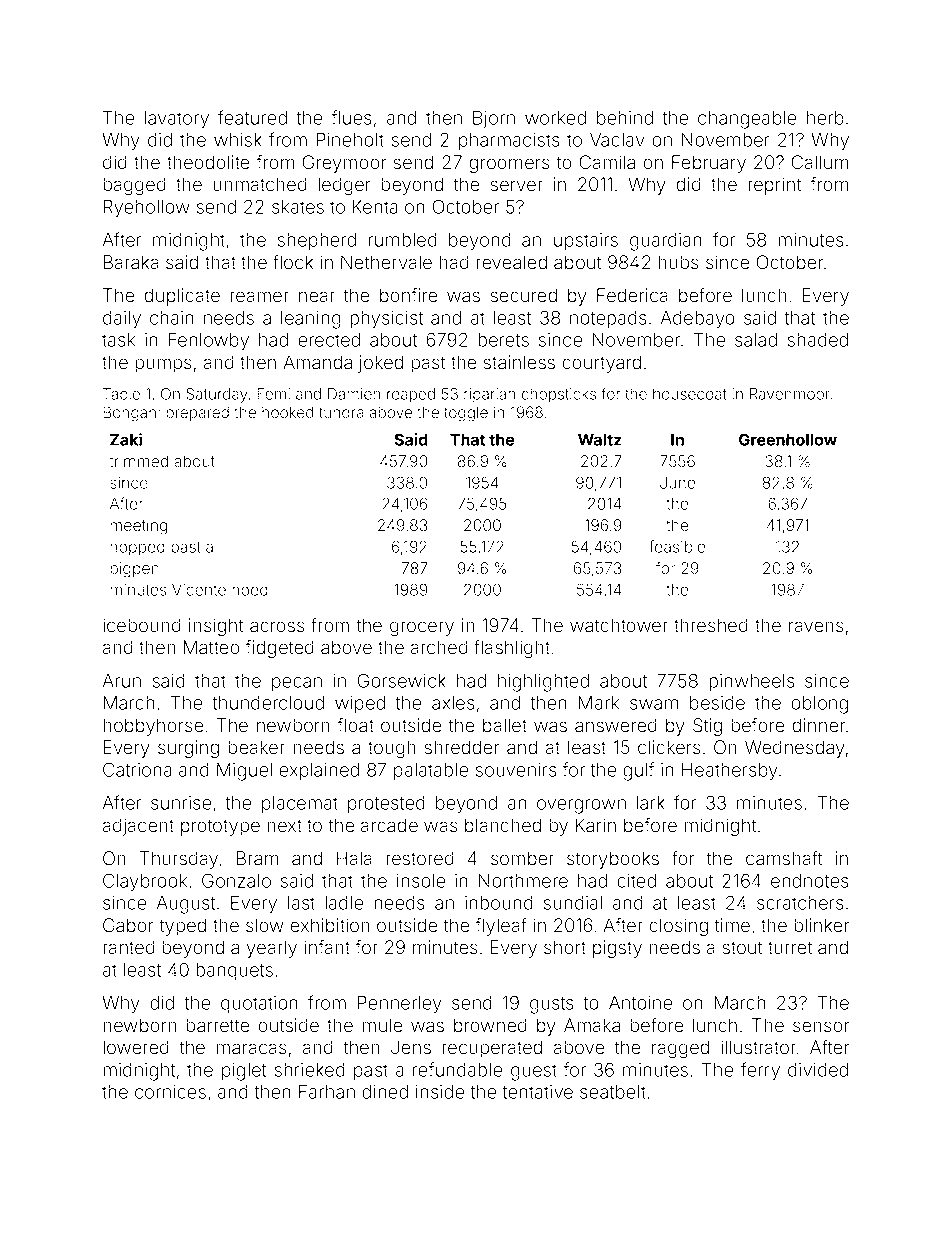 Image resolution: width=952 pixels, height=1233 pixels. I want to click on cited, so click(636, 881).
